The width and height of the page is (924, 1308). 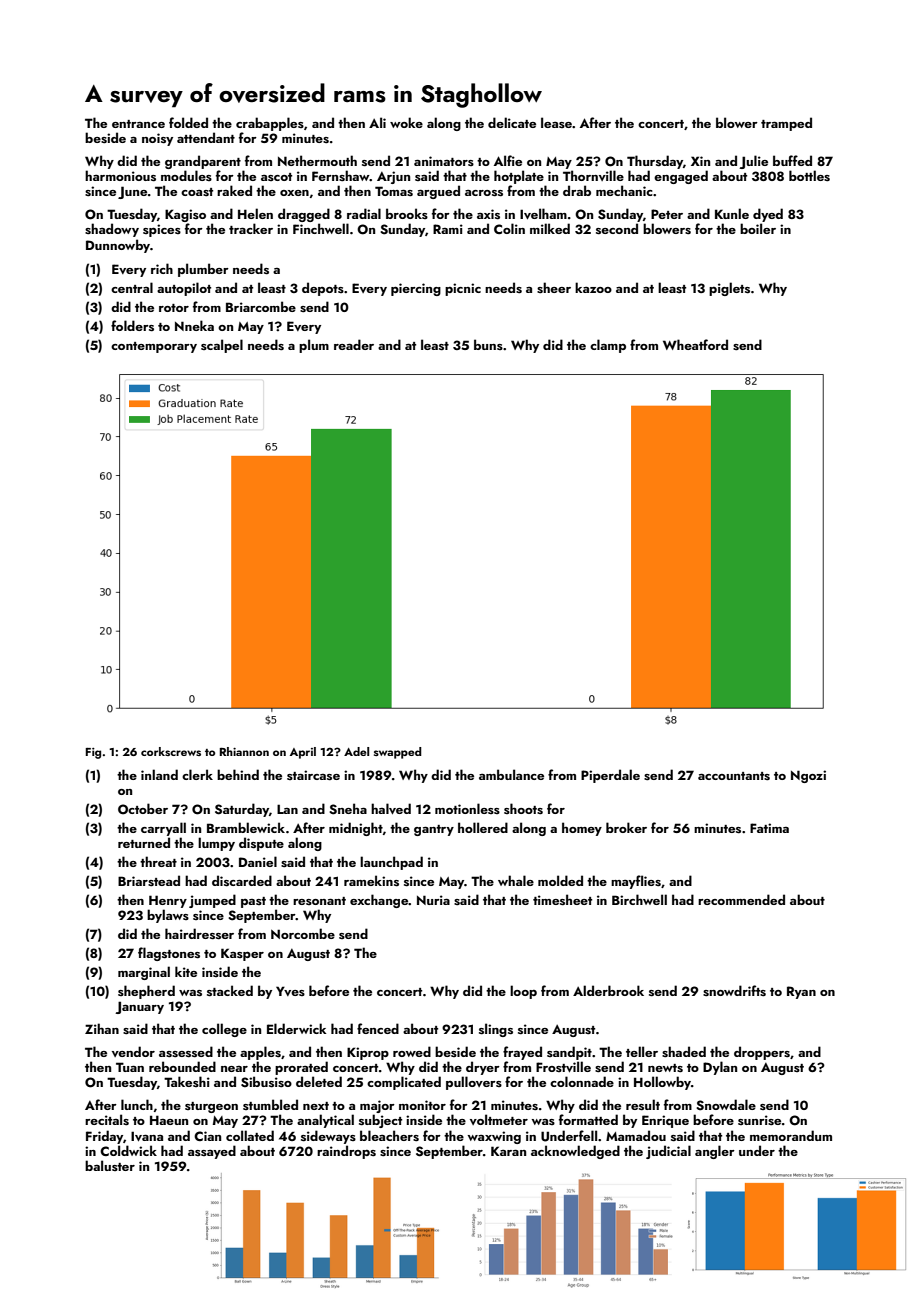 I want to click on entrance, so click(x=138, y=124).
